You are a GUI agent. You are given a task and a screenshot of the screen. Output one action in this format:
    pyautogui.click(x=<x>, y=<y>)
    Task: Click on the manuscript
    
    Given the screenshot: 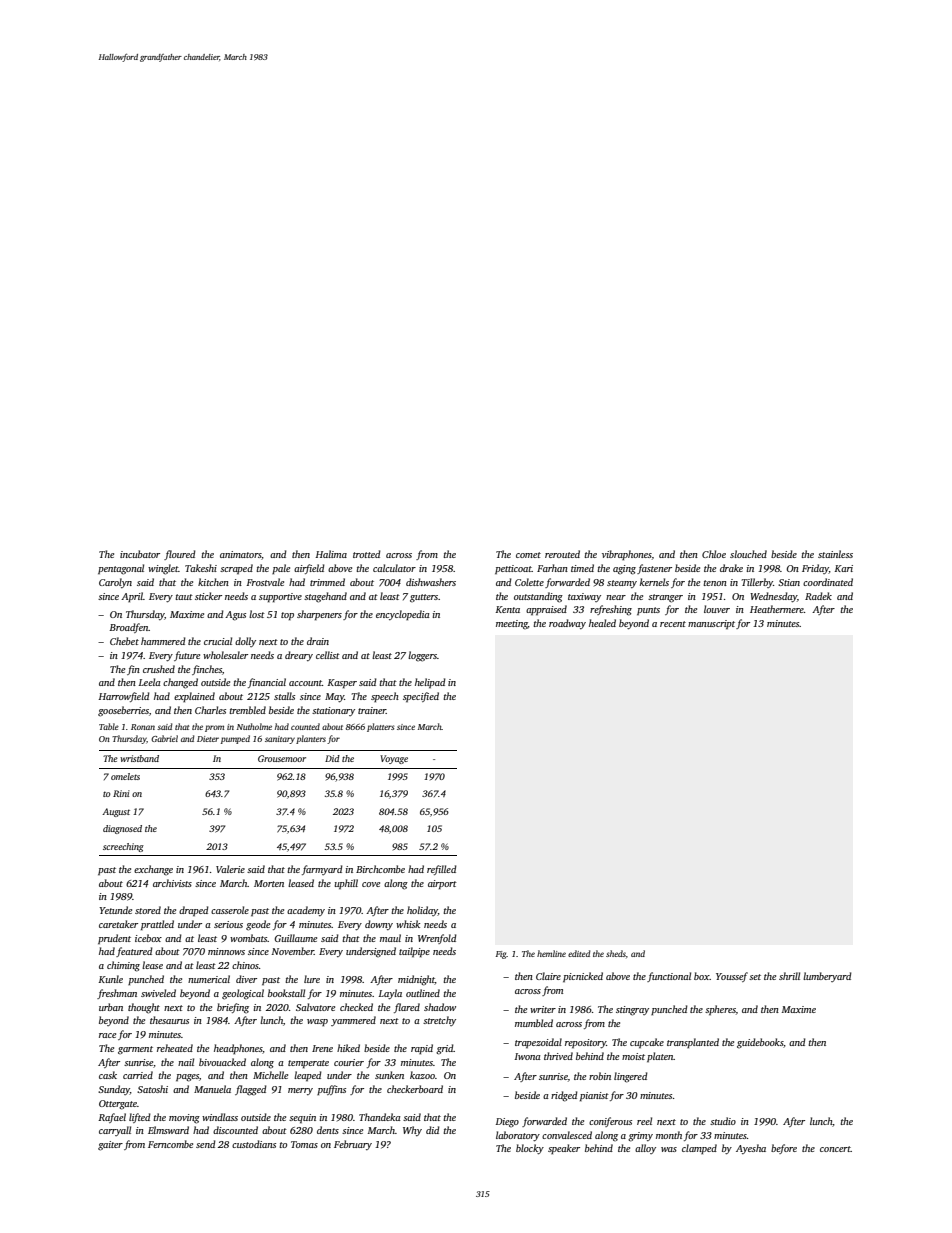 What is the action you would take?
    pyautogui.click(x=711, y=624)
